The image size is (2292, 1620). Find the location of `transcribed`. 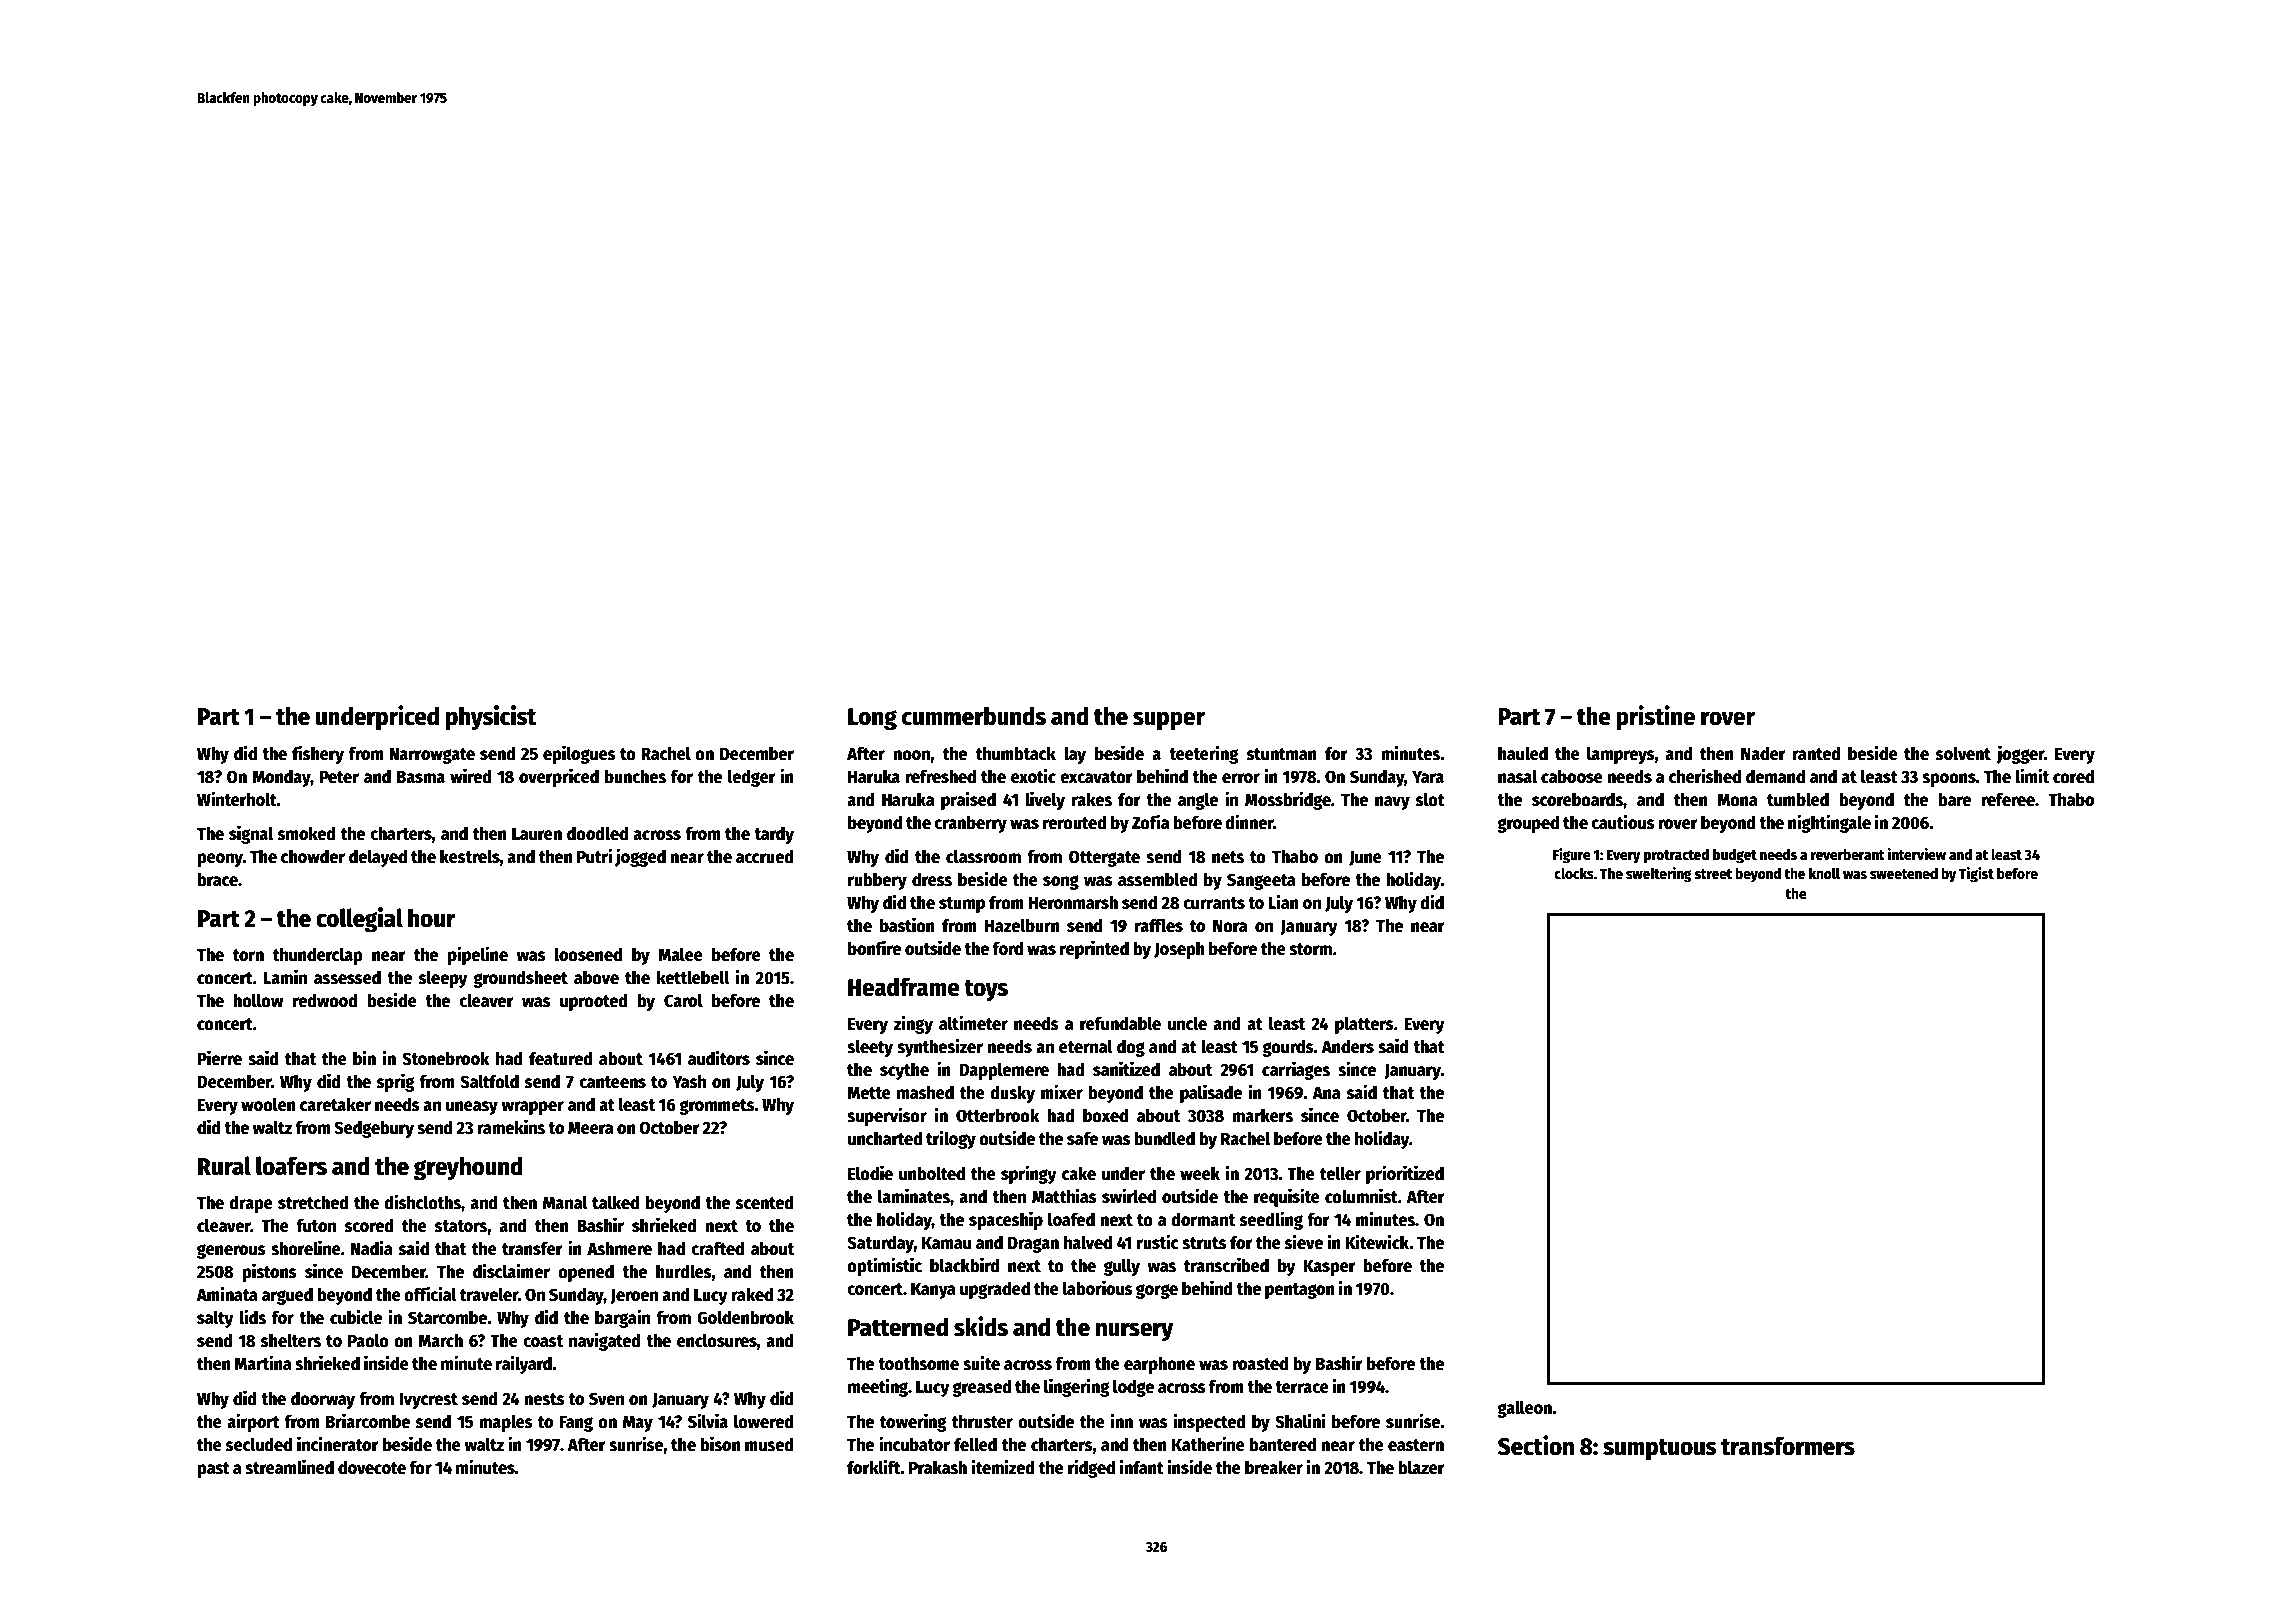

transcribed is located at coordinates (1226, 1265).
